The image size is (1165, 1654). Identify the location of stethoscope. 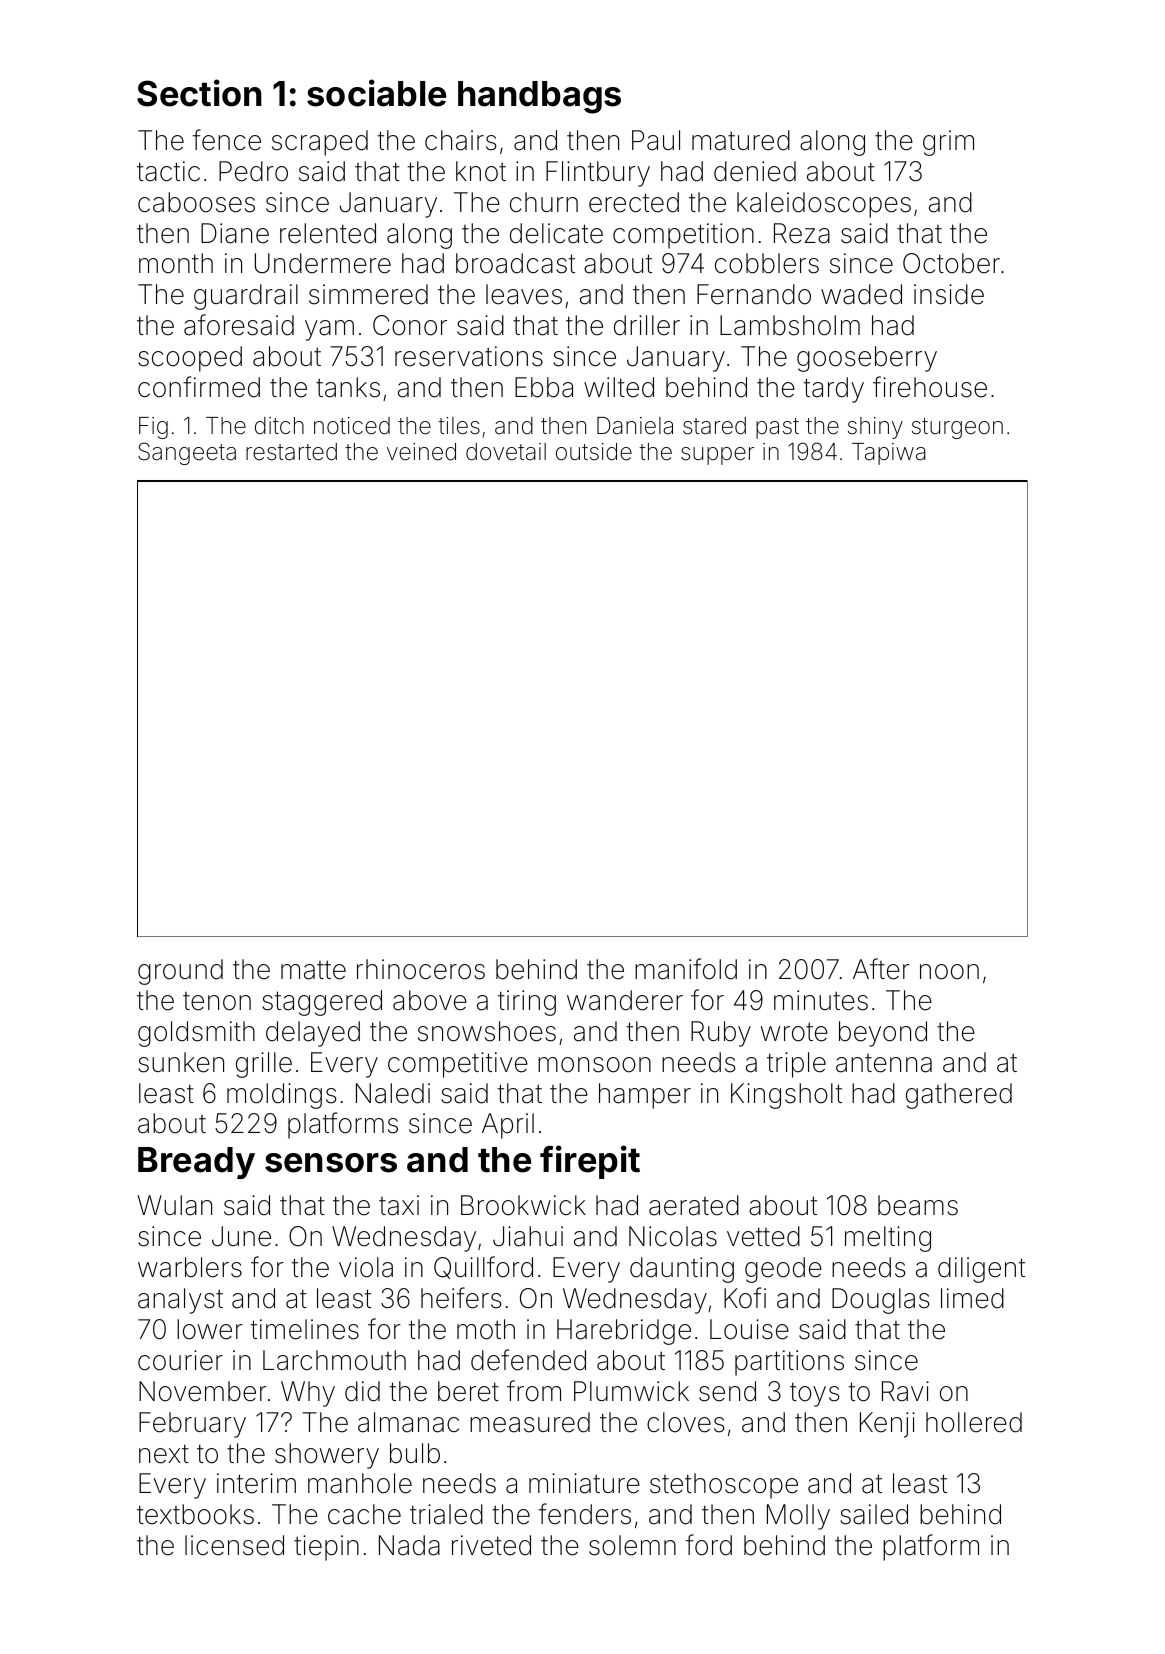
(724, 1486).
